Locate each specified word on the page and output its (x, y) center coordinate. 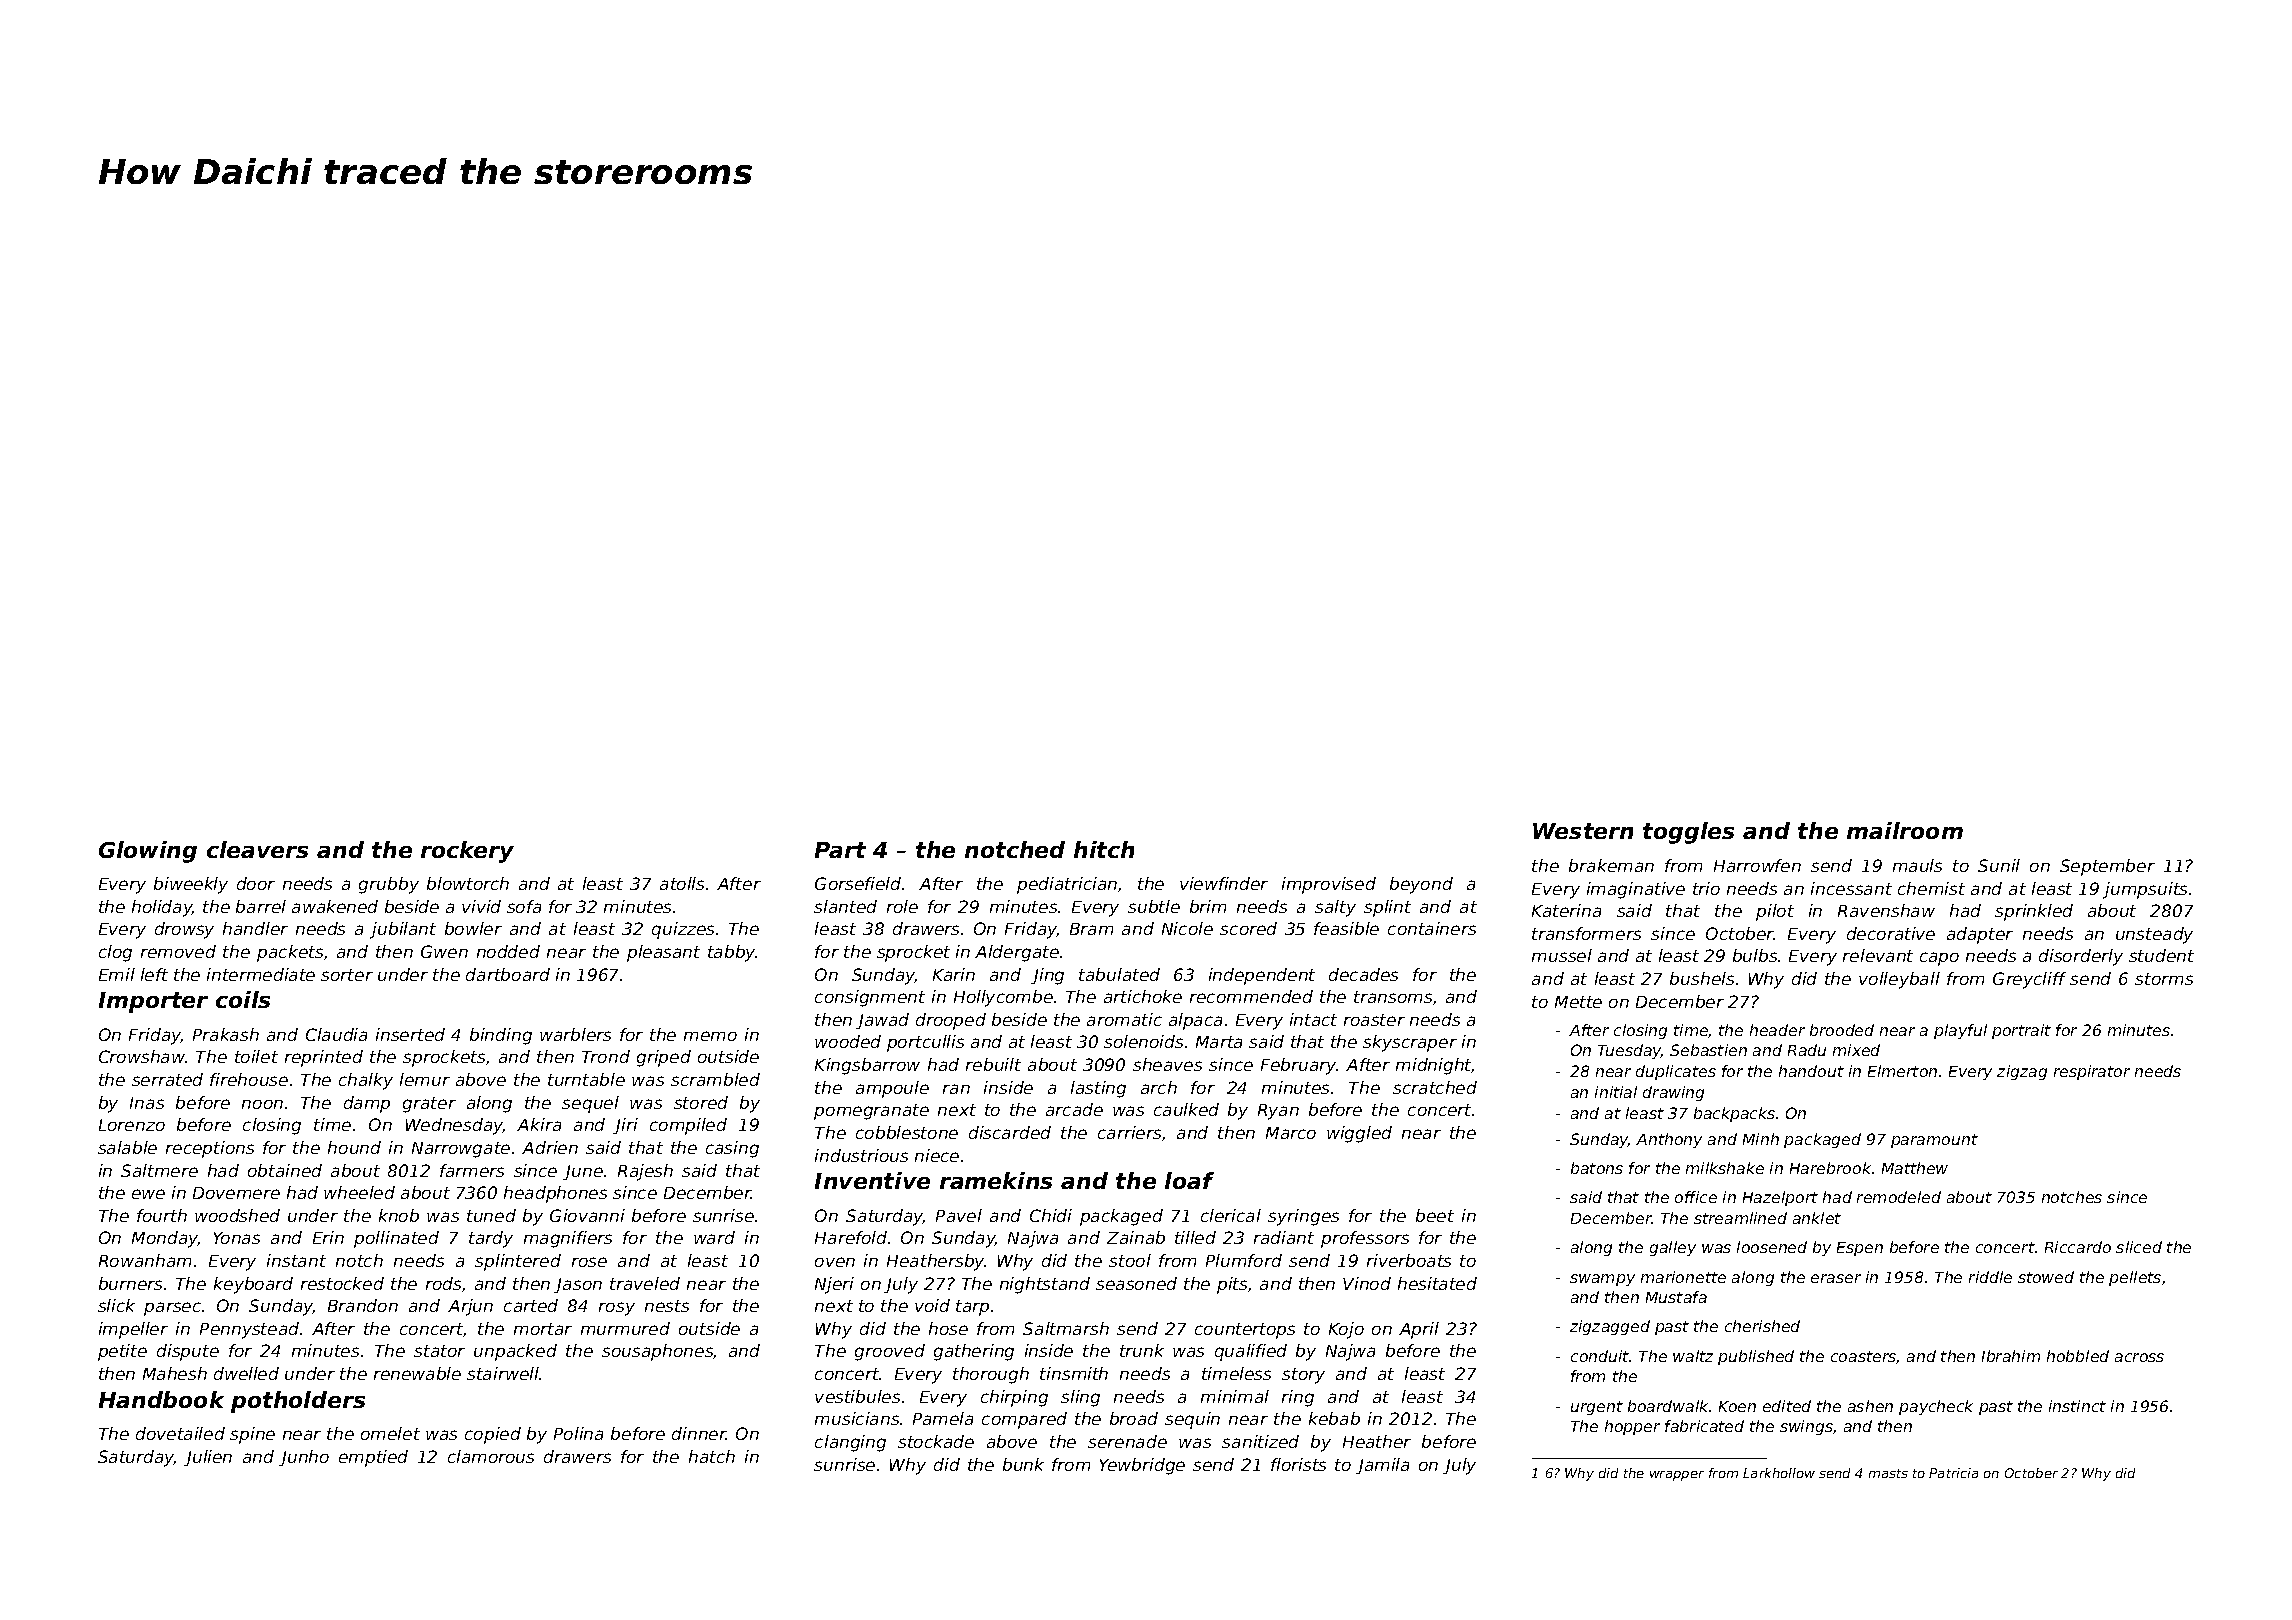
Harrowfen (1757, 865)
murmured (625, 1328)
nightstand (1045, 1285)
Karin (954, 974)
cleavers (257, 849)
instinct (2077, 1406)
